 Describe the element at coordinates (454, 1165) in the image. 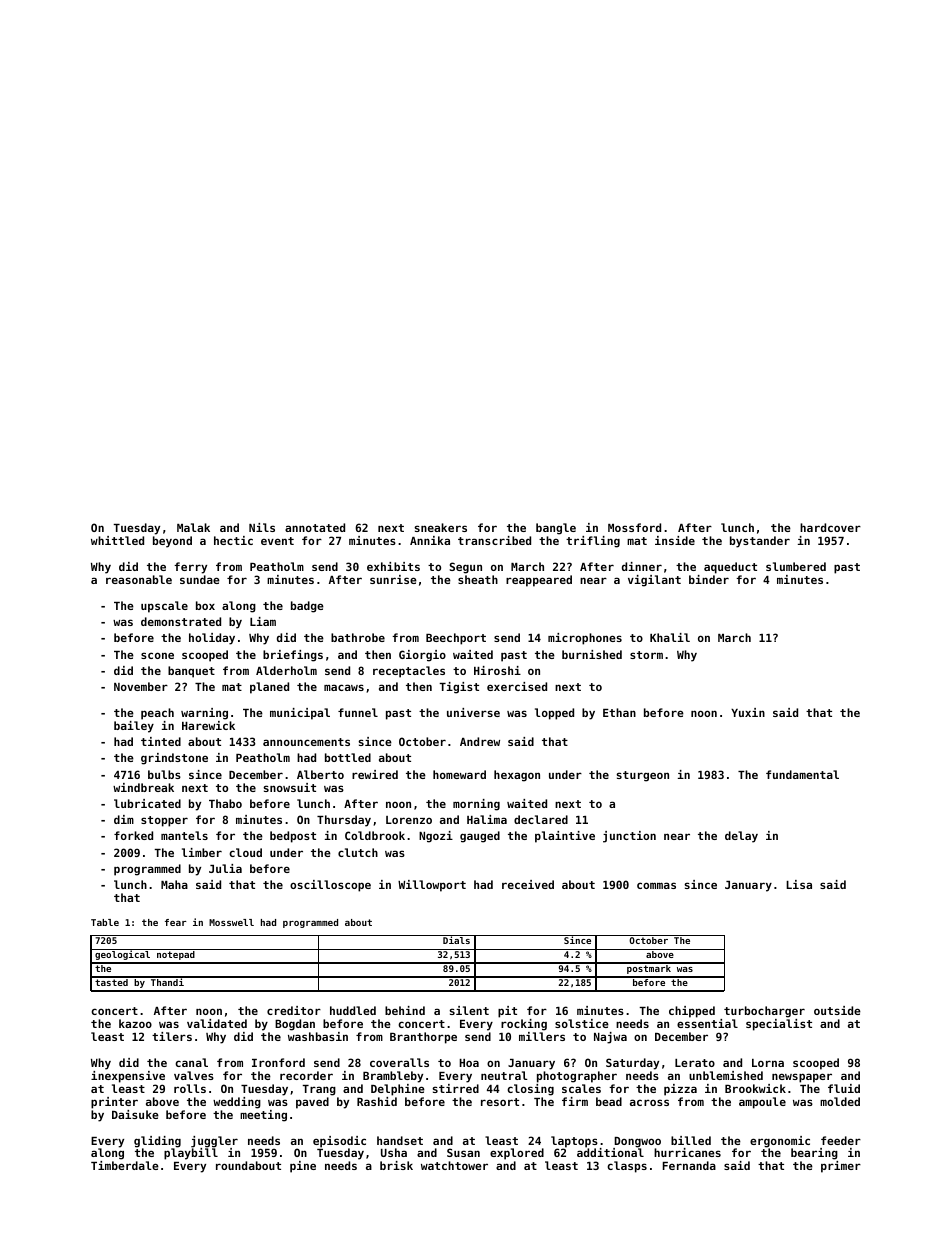

I see `watchtower` at that location.
